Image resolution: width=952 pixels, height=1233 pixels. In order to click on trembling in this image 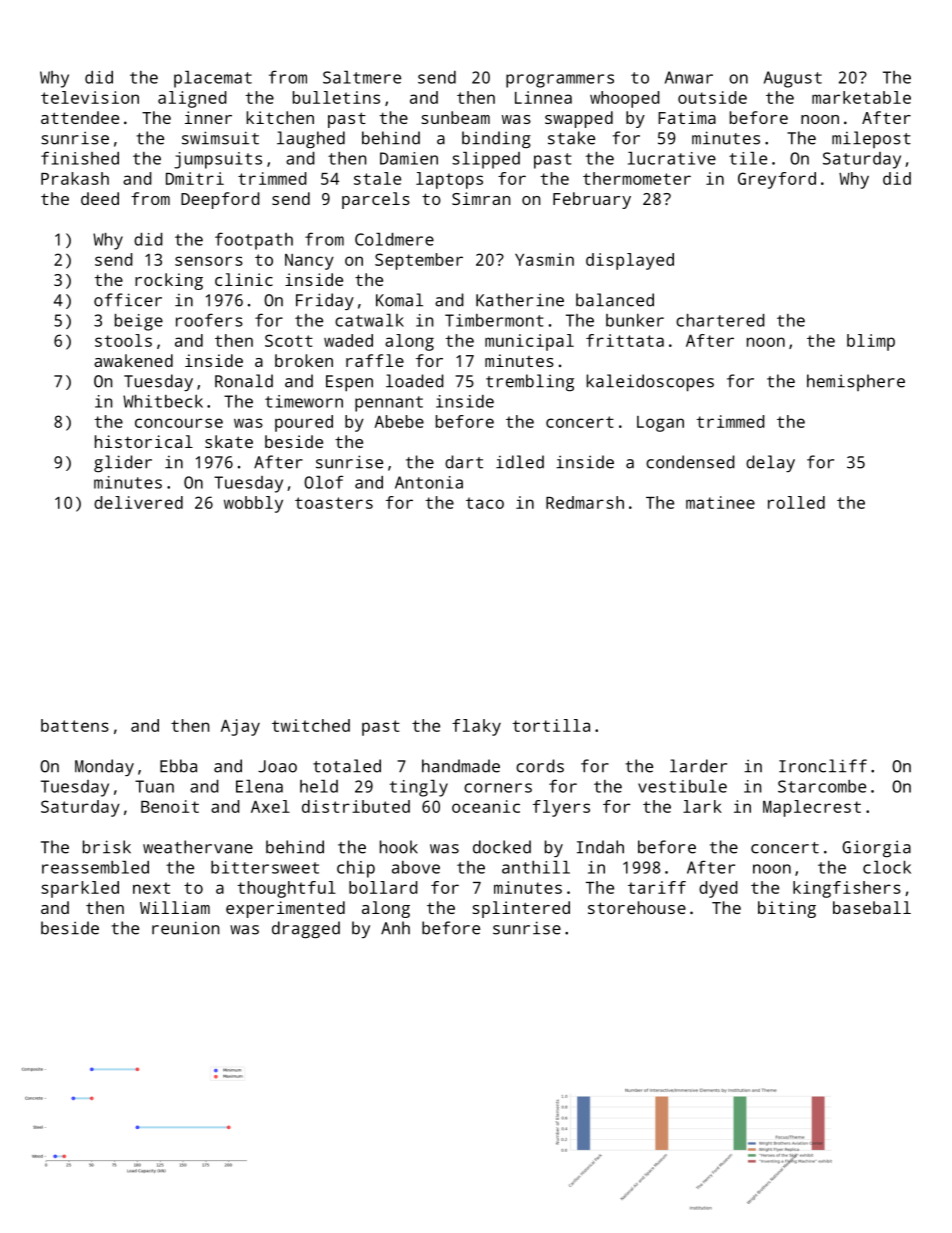, I will do `click(530, 382)`.
